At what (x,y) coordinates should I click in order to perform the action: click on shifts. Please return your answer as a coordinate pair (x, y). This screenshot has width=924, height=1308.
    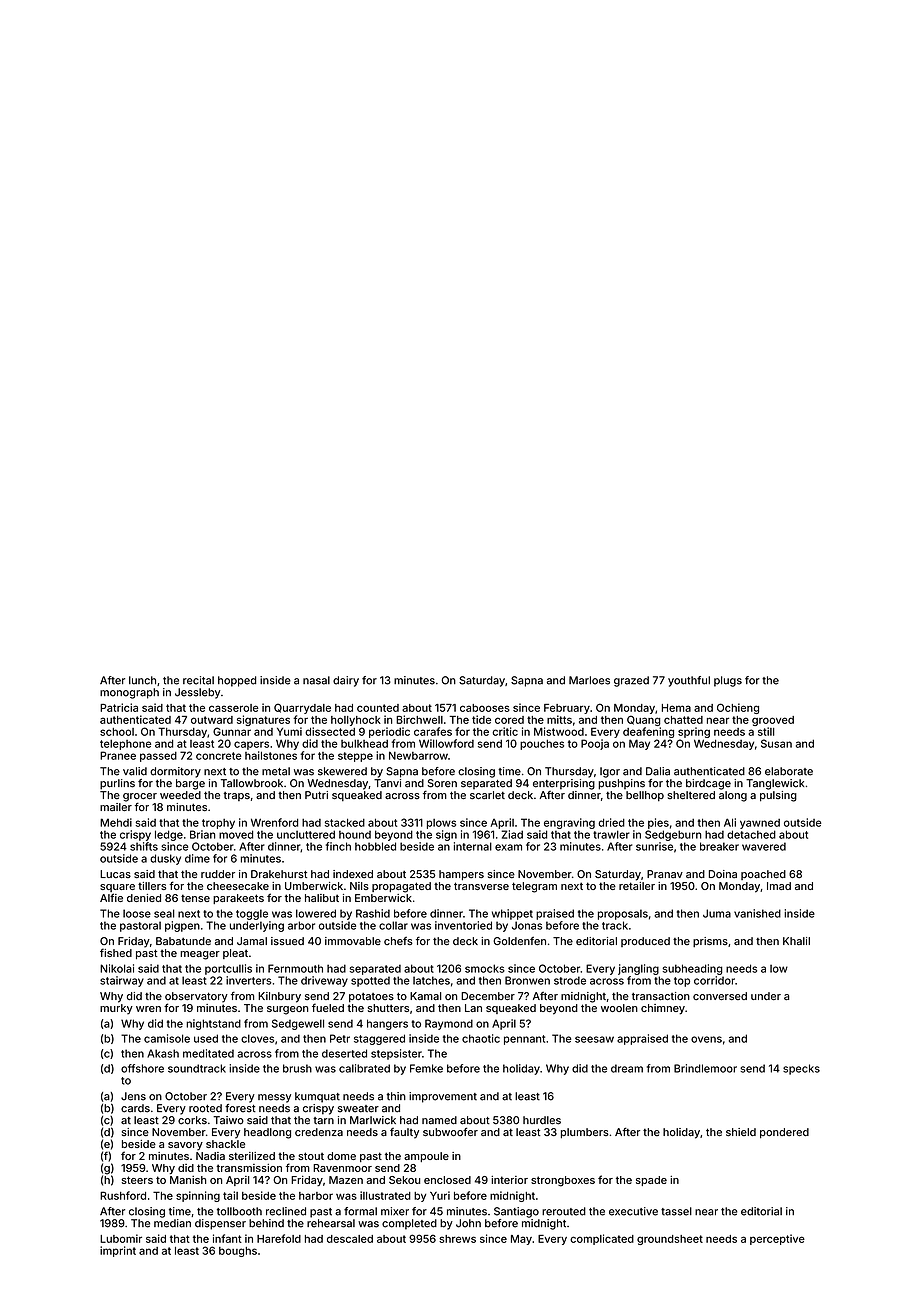
    Looking at the image, I should click on (144, 846).
